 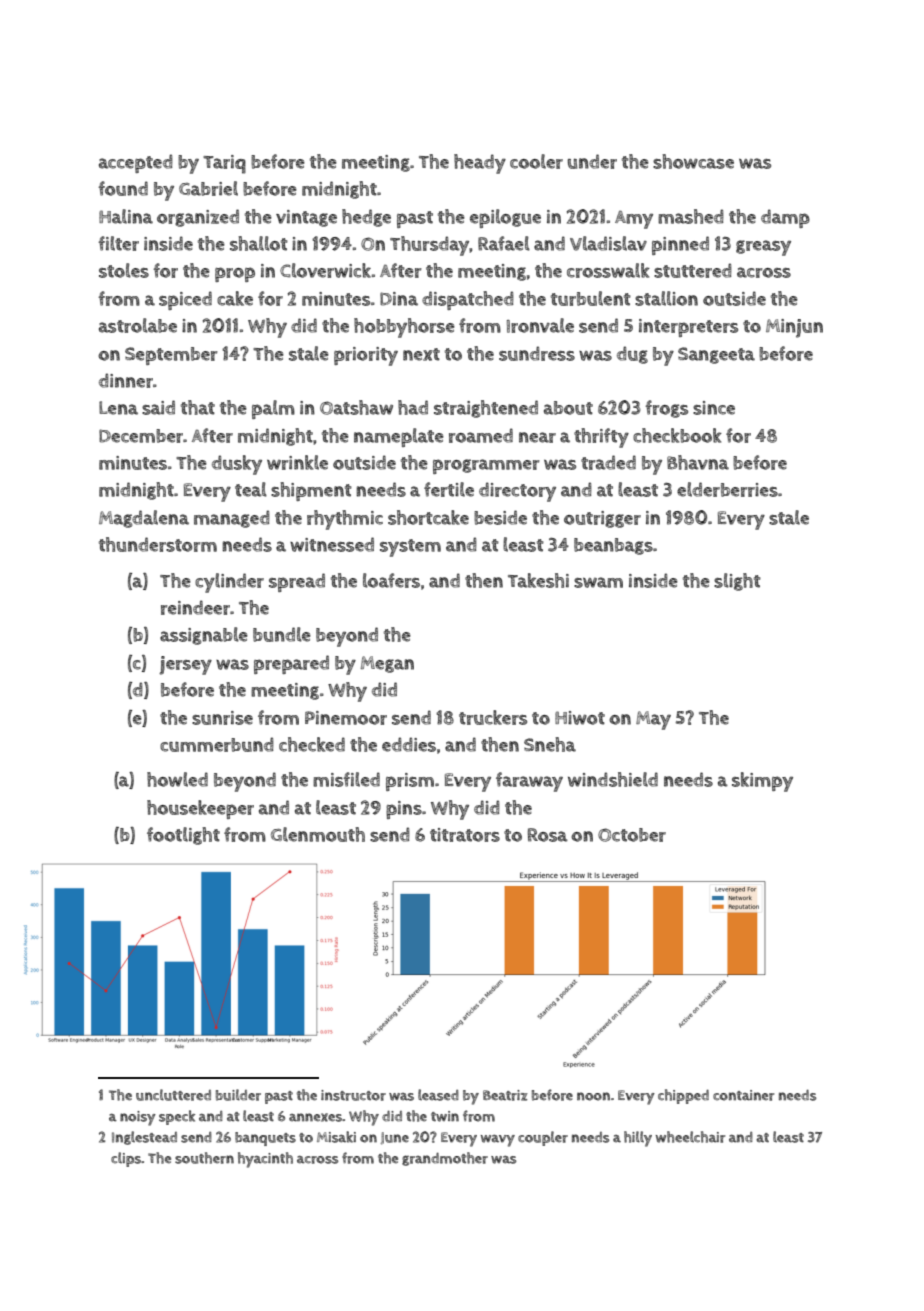 What do you see at coordinates (548, 835) in the page?
I see `Rosa` at bounding box center [548, 835].
